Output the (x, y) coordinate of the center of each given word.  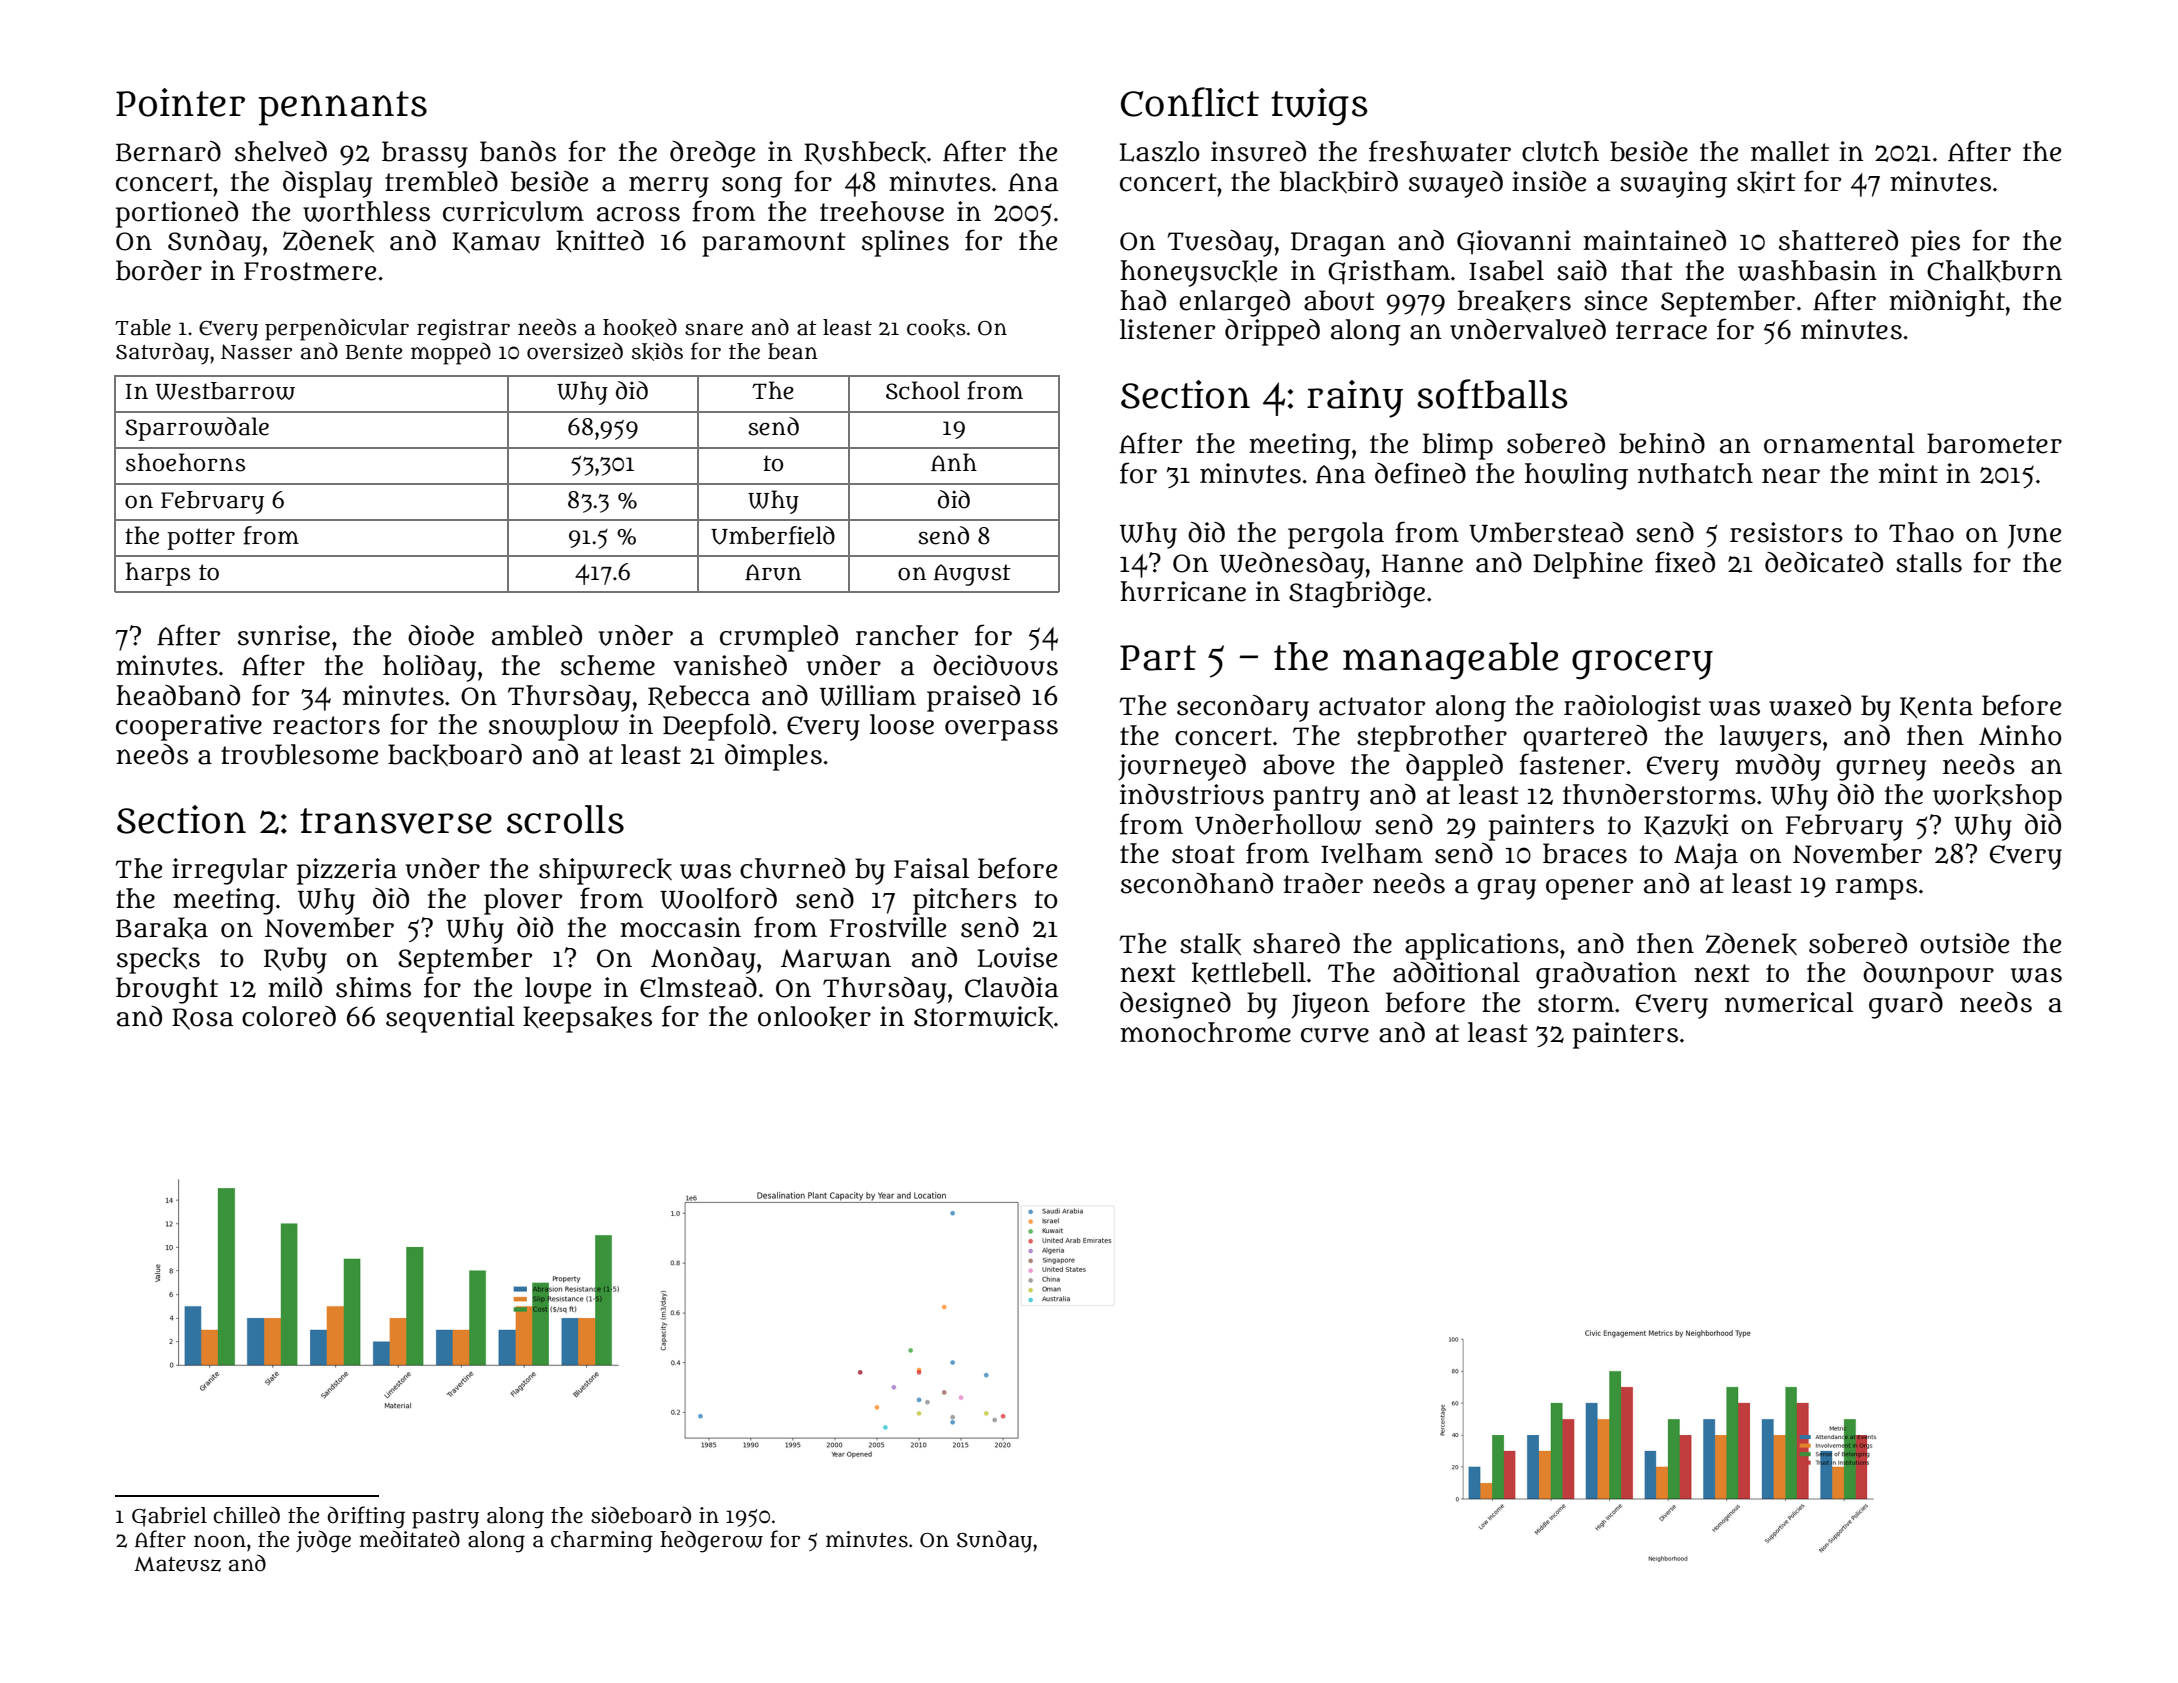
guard (1906, 1005)
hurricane (1183, 591)
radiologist (1632, 708)
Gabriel (169, 1517)
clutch (1560, 151)
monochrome (1205, 1032)
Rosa (202, 1019)
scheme (608, 665)
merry (669, 187)
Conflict (1190, 102)
